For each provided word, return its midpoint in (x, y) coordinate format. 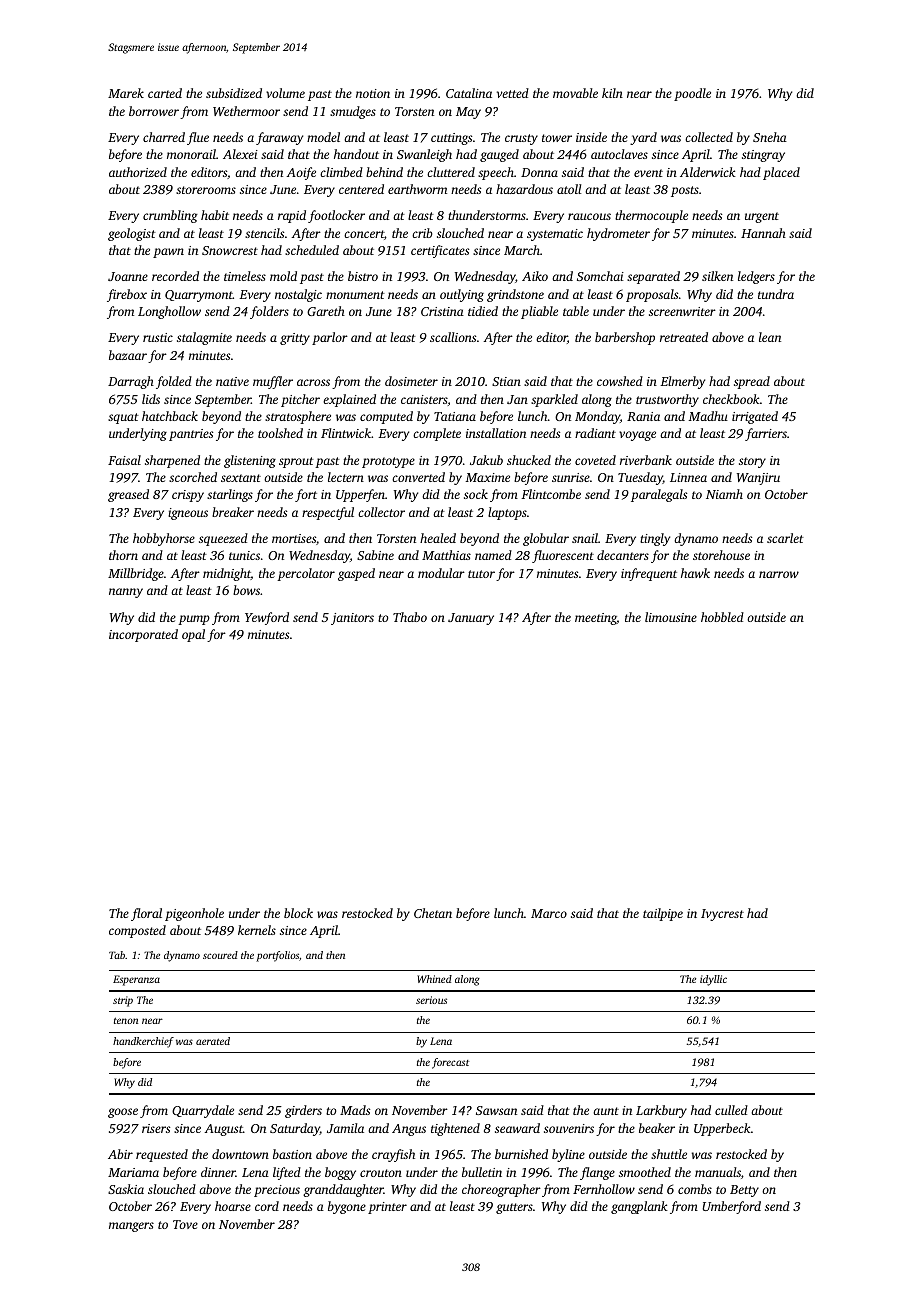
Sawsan (496, 1110)
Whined (434, 979)
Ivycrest (722, 915)
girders (303, 1111)
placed (781, 173)
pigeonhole (194, 914)
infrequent (649, 574)
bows (246, 590)
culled (731, 1110)
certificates (440, 251)
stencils (264, 233)
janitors (352, 619)
